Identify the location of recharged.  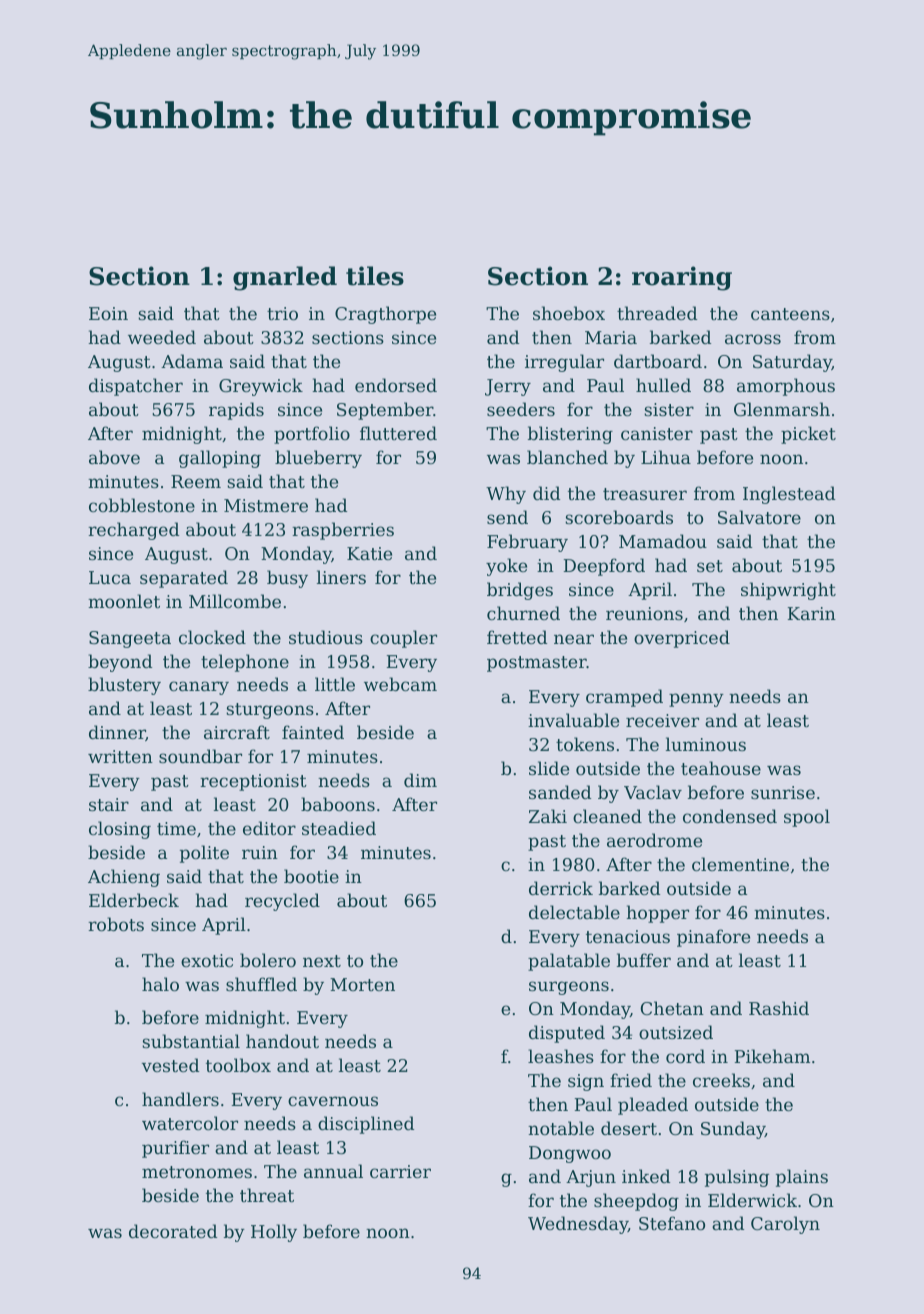
(133, 531).
